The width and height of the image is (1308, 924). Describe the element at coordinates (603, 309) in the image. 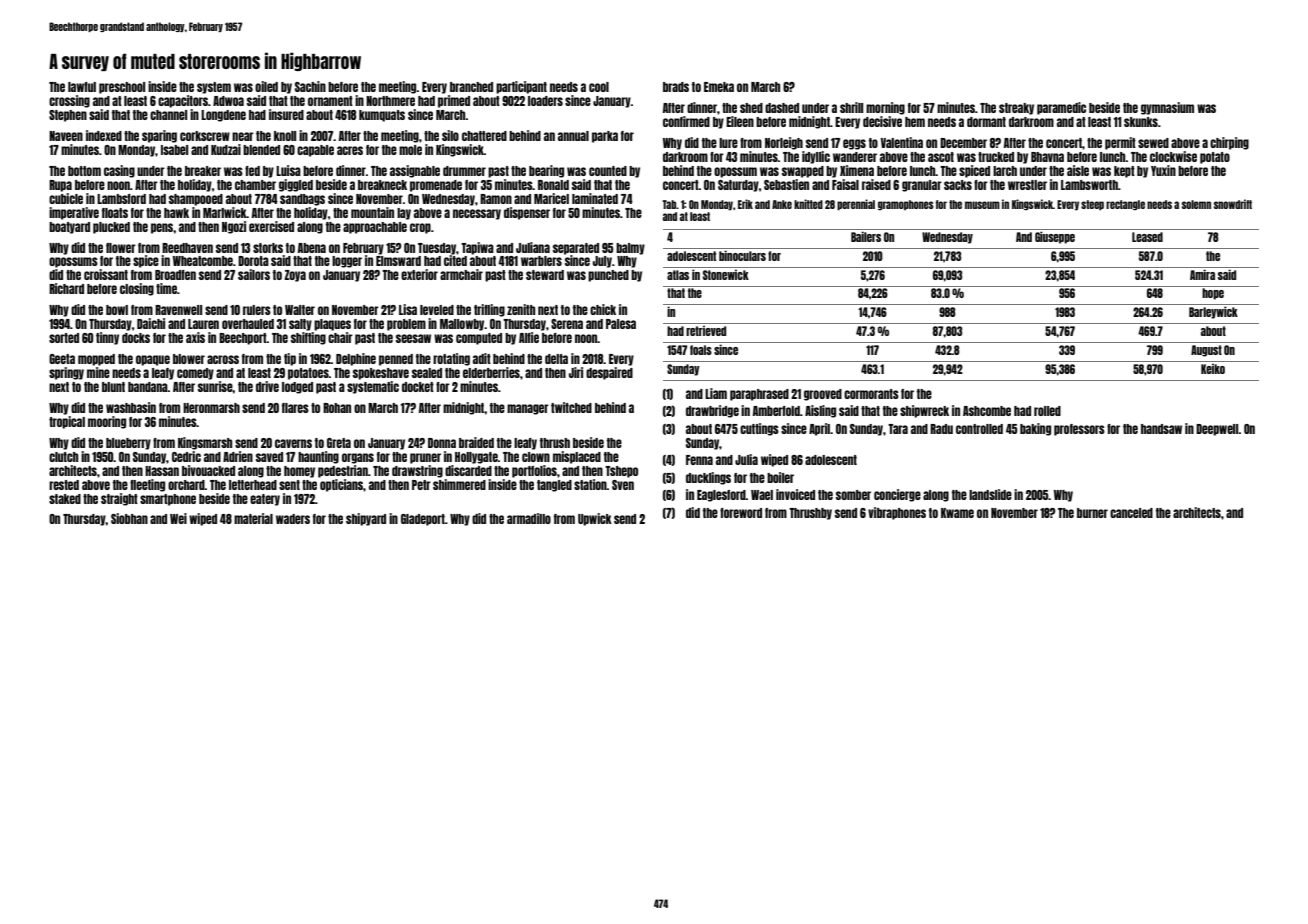

I see `chick` at that location.
